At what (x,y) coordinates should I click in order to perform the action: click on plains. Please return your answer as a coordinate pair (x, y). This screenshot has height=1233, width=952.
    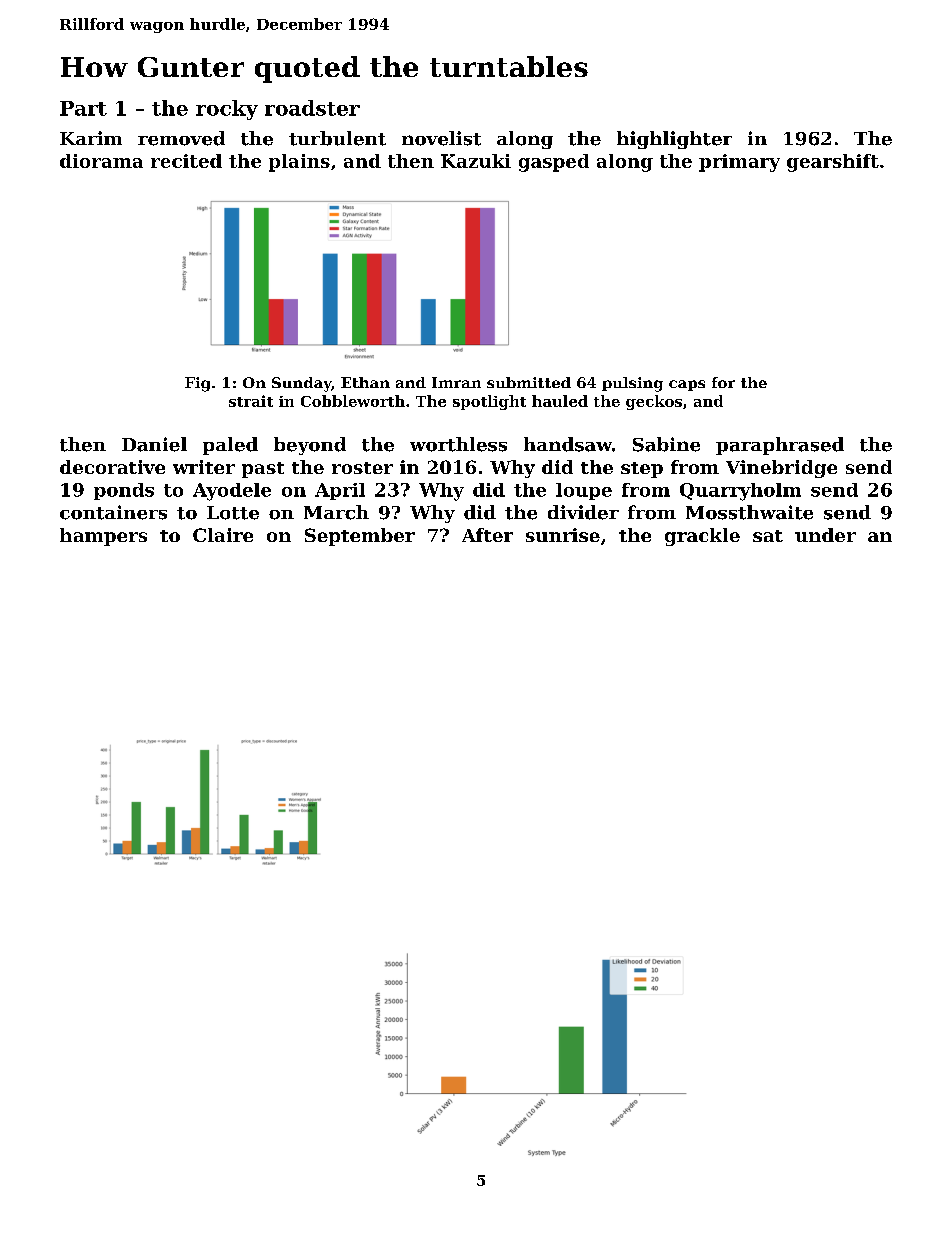
    Looking at the image, I should click on (299, 163).
